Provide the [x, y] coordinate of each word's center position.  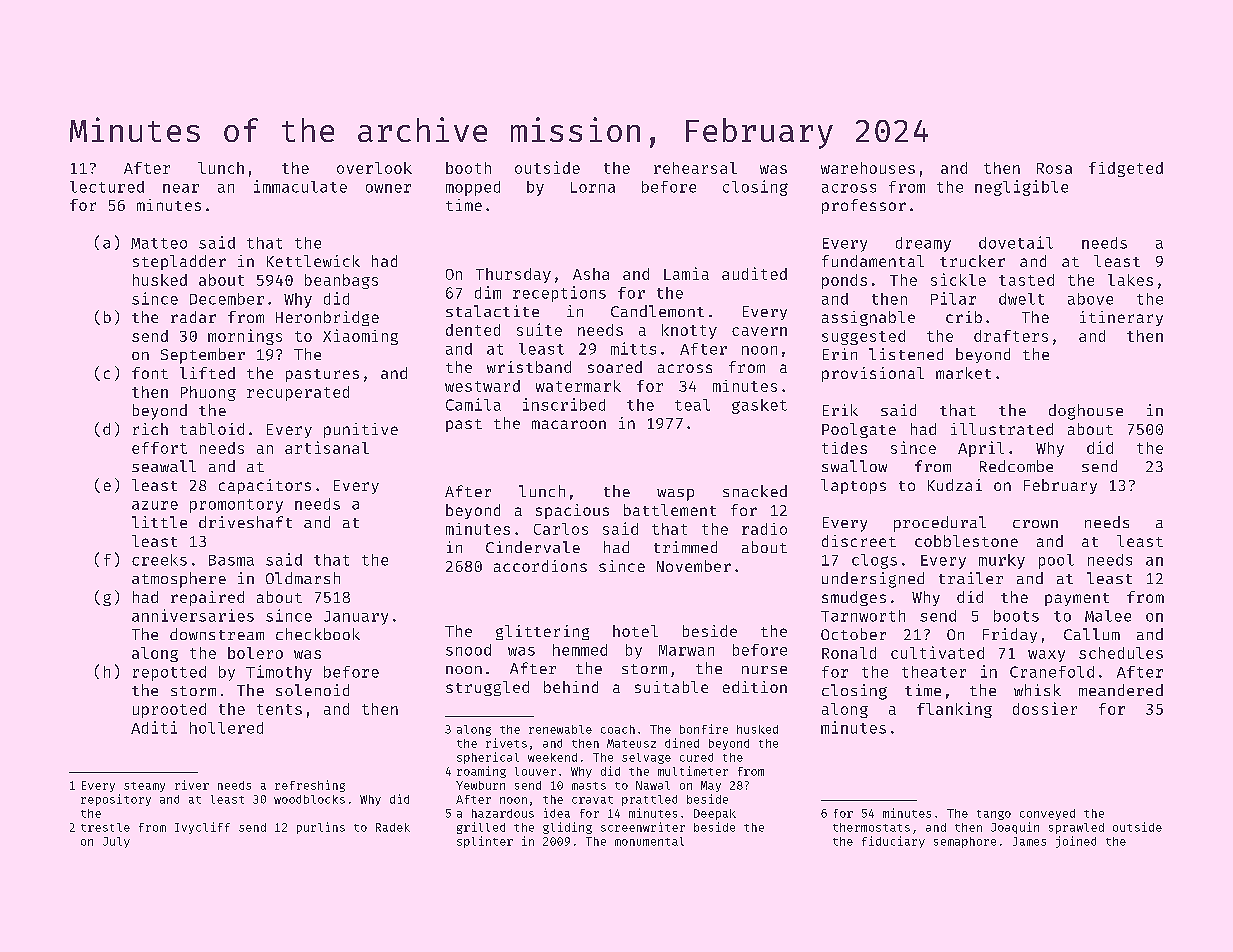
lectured [107, 187]
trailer [971, 578]
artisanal [327, 447]
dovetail [1016, 242]
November [694, 566]
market [963, 373]
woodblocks [309, 799]
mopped [473, 188]
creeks [159, 560]
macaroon [569, 424]
